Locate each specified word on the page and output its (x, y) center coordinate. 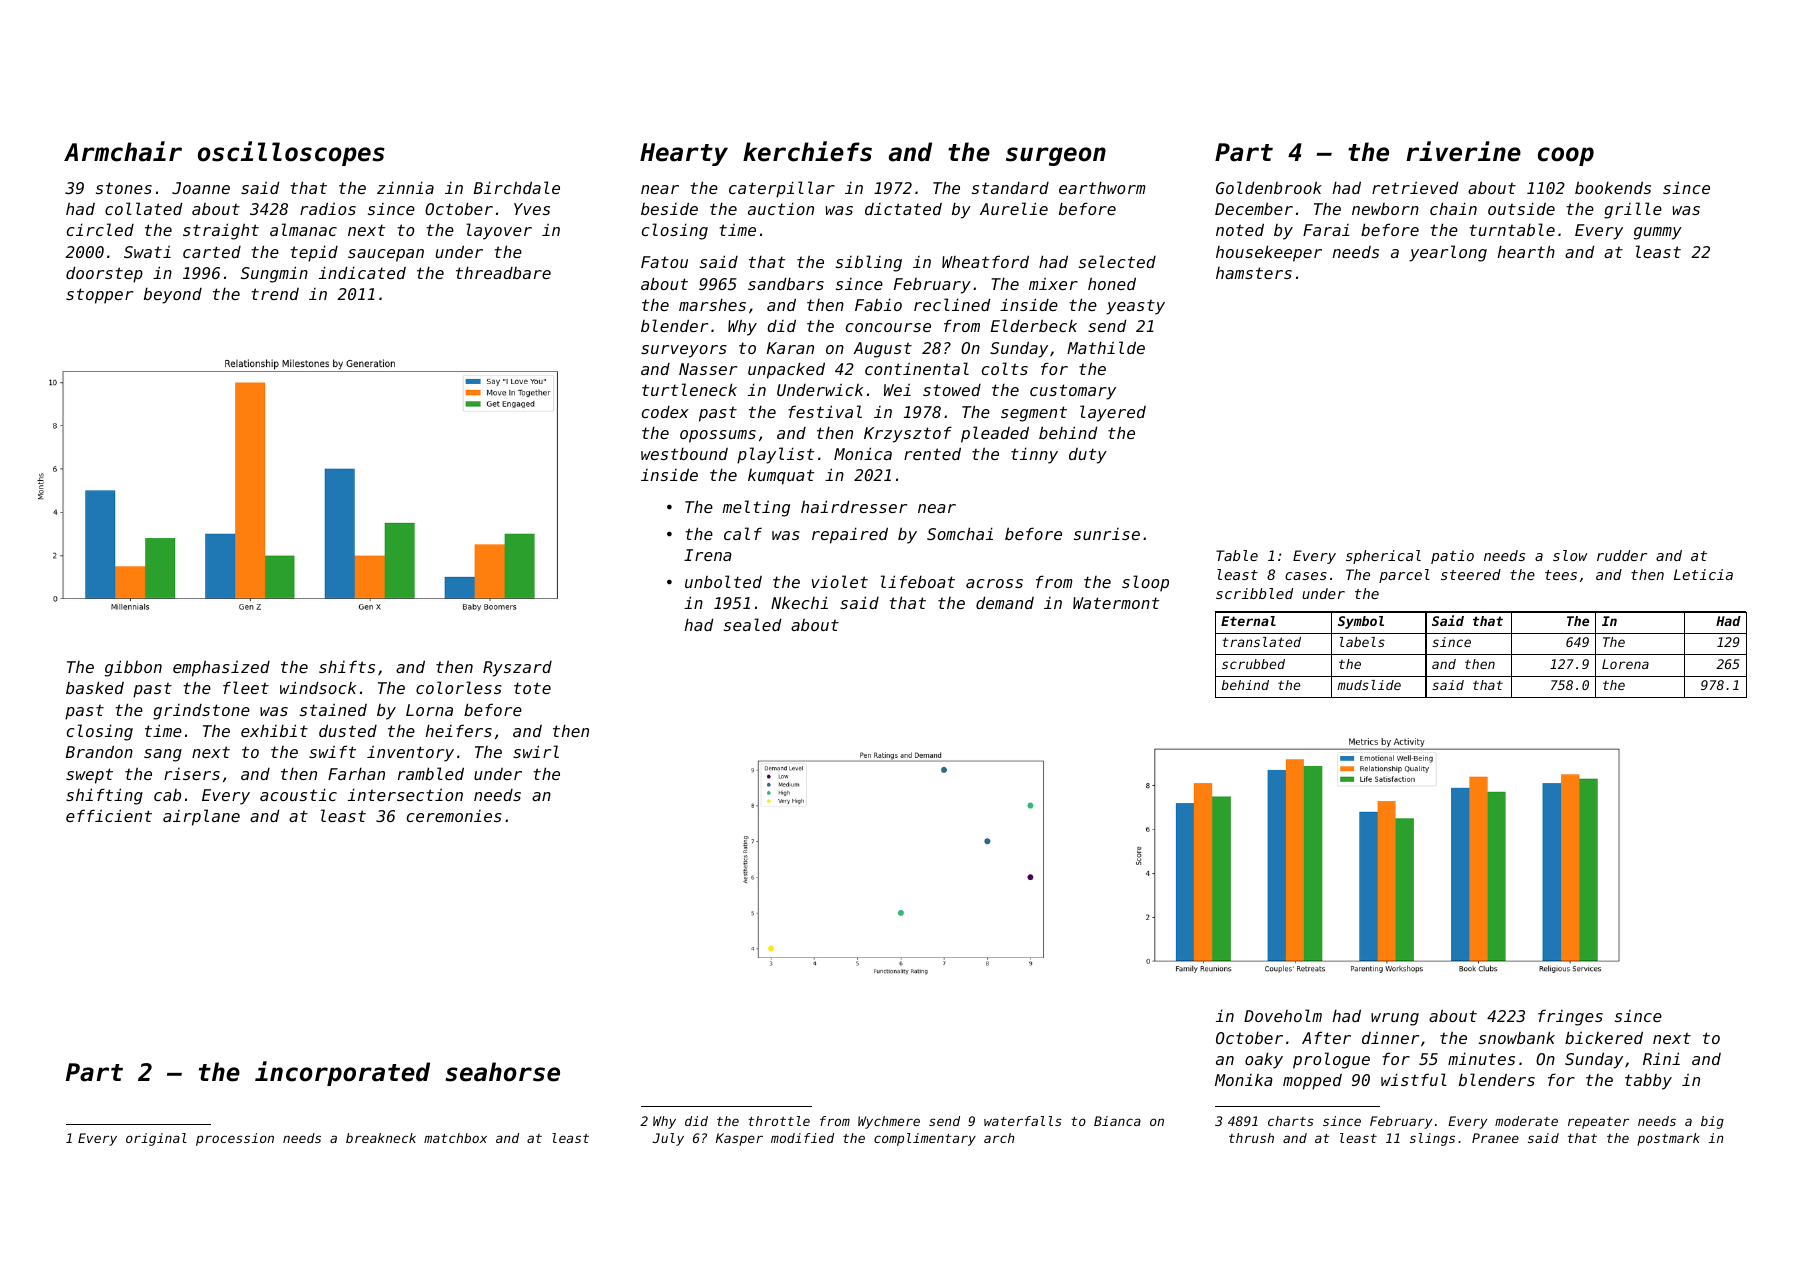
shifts (347, 666)
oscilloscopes (291, 153)
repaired (850, 535)
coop (1566, 156)
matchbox (455, 1138)
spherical (1383, 557)
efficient (109, 815)
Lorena (1625, 664)
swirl (536, 751)
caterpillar (782, 189)
